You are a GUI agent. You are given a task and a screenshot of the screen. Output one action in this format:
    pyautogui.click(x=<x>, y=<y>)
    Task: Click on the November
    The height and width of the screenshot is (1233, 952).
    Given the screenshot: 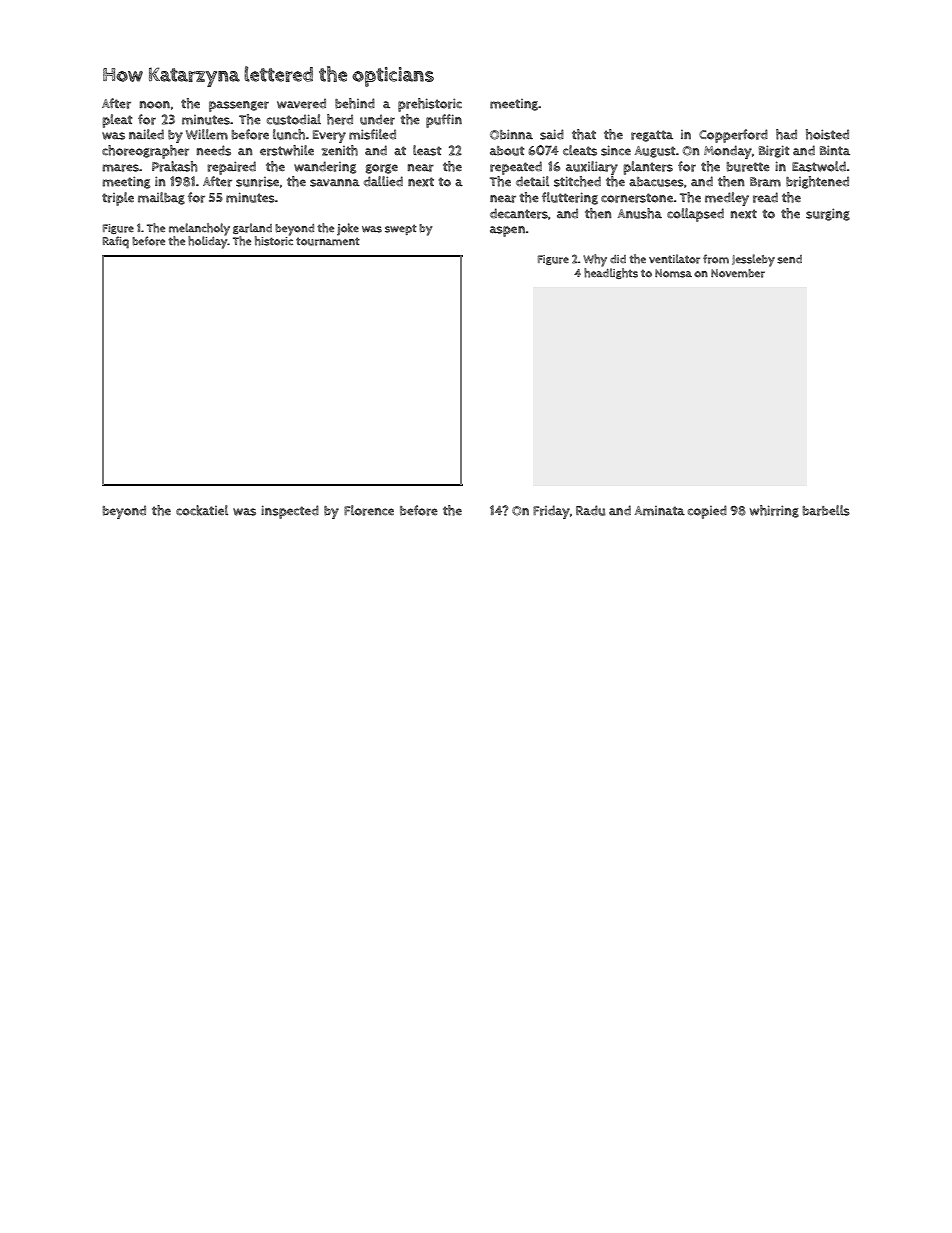 What is the action you would take?
    pyautogui.click(x=738, y=273)
